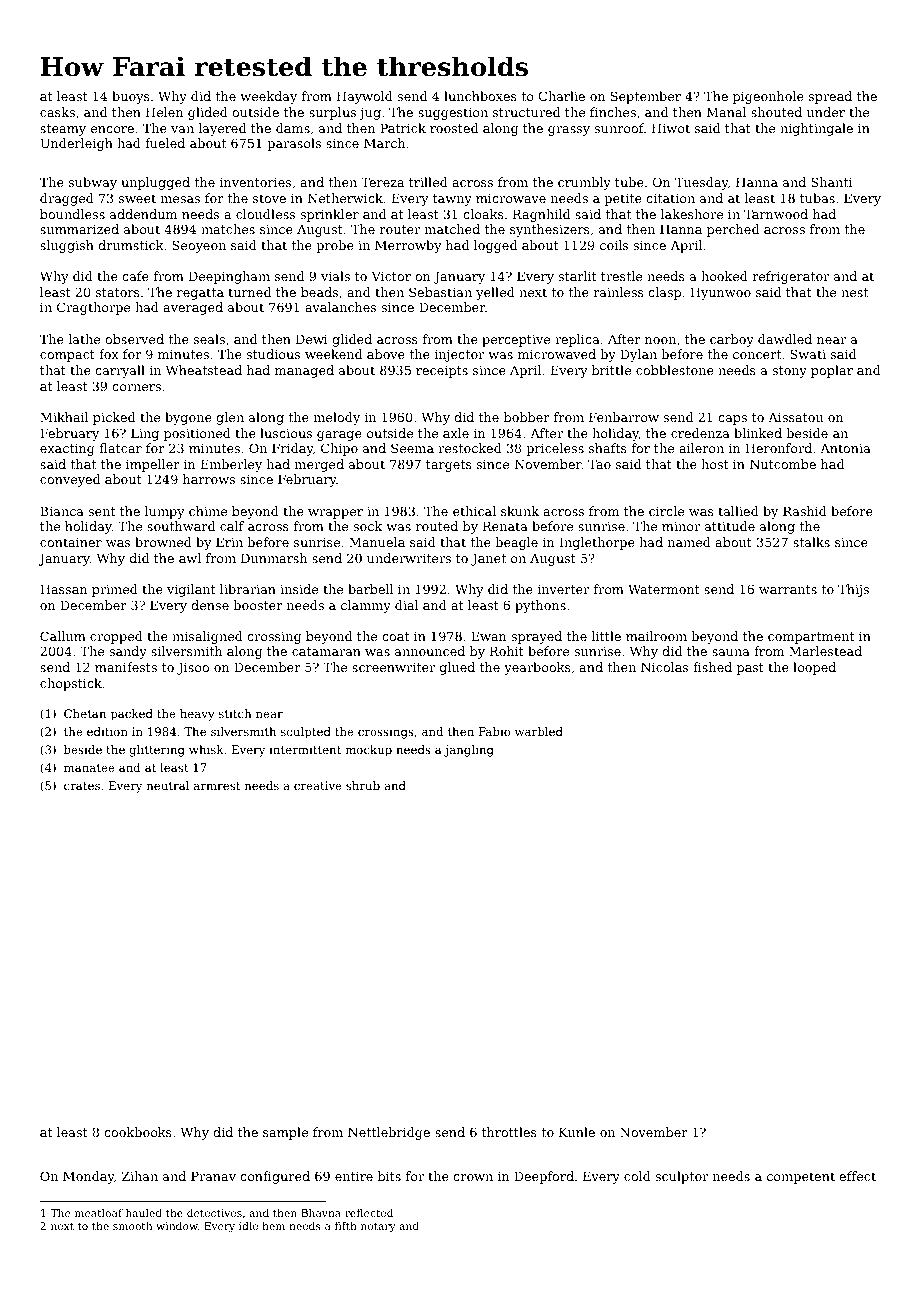  I want to click on warbled, so click(539, 731).
